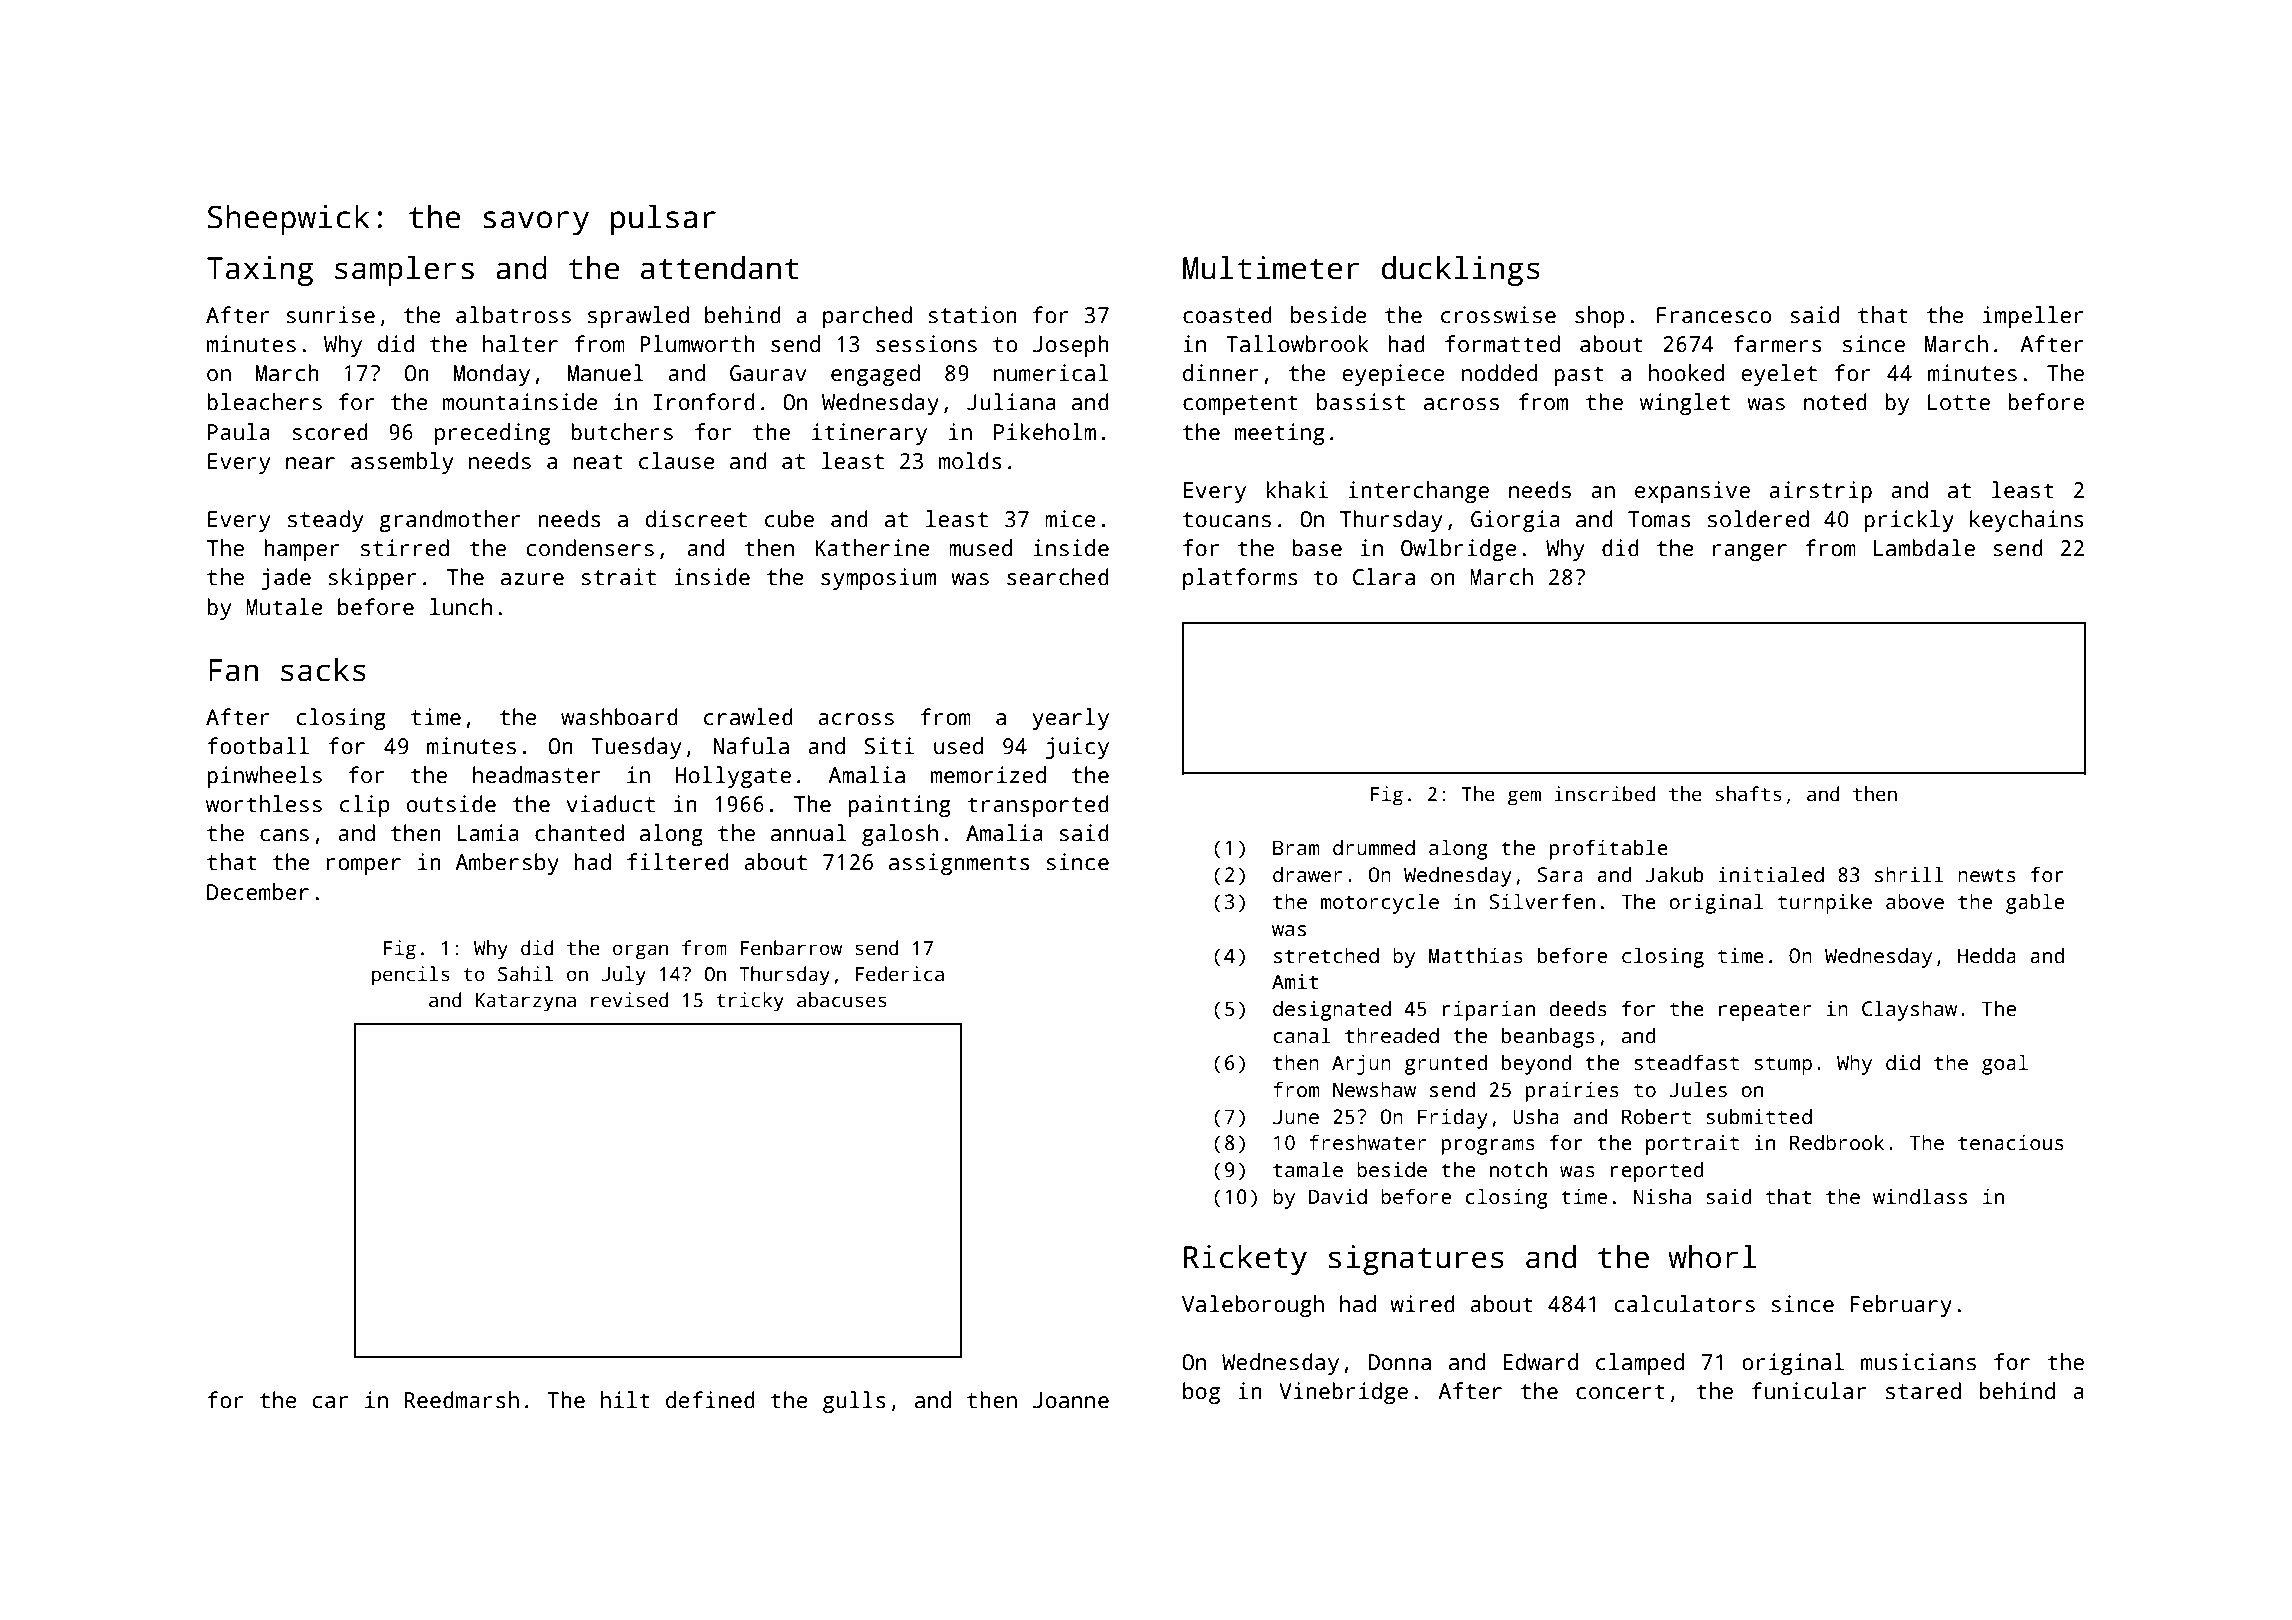 The image size is (2292, 1620). What do you see at coordinates (258, 746) in the document?
I see `football` at bounding box center [258, 746].
